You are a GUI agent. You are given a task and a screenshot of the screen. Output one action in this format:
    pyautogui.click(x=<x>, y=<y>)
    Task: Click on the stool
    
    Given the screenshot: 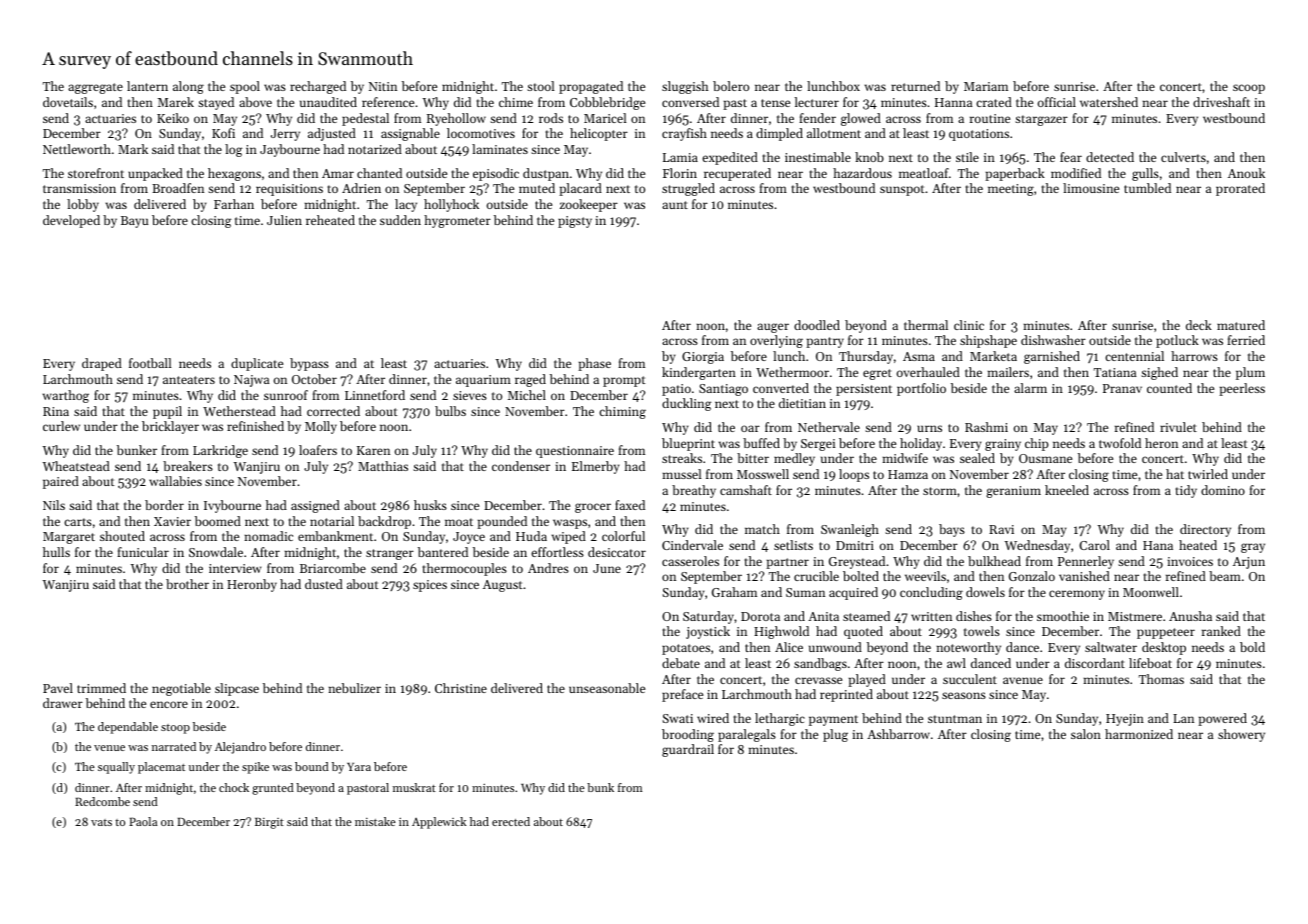 What is the action you would take?
    pyautogui.click(x=541, y=86)
